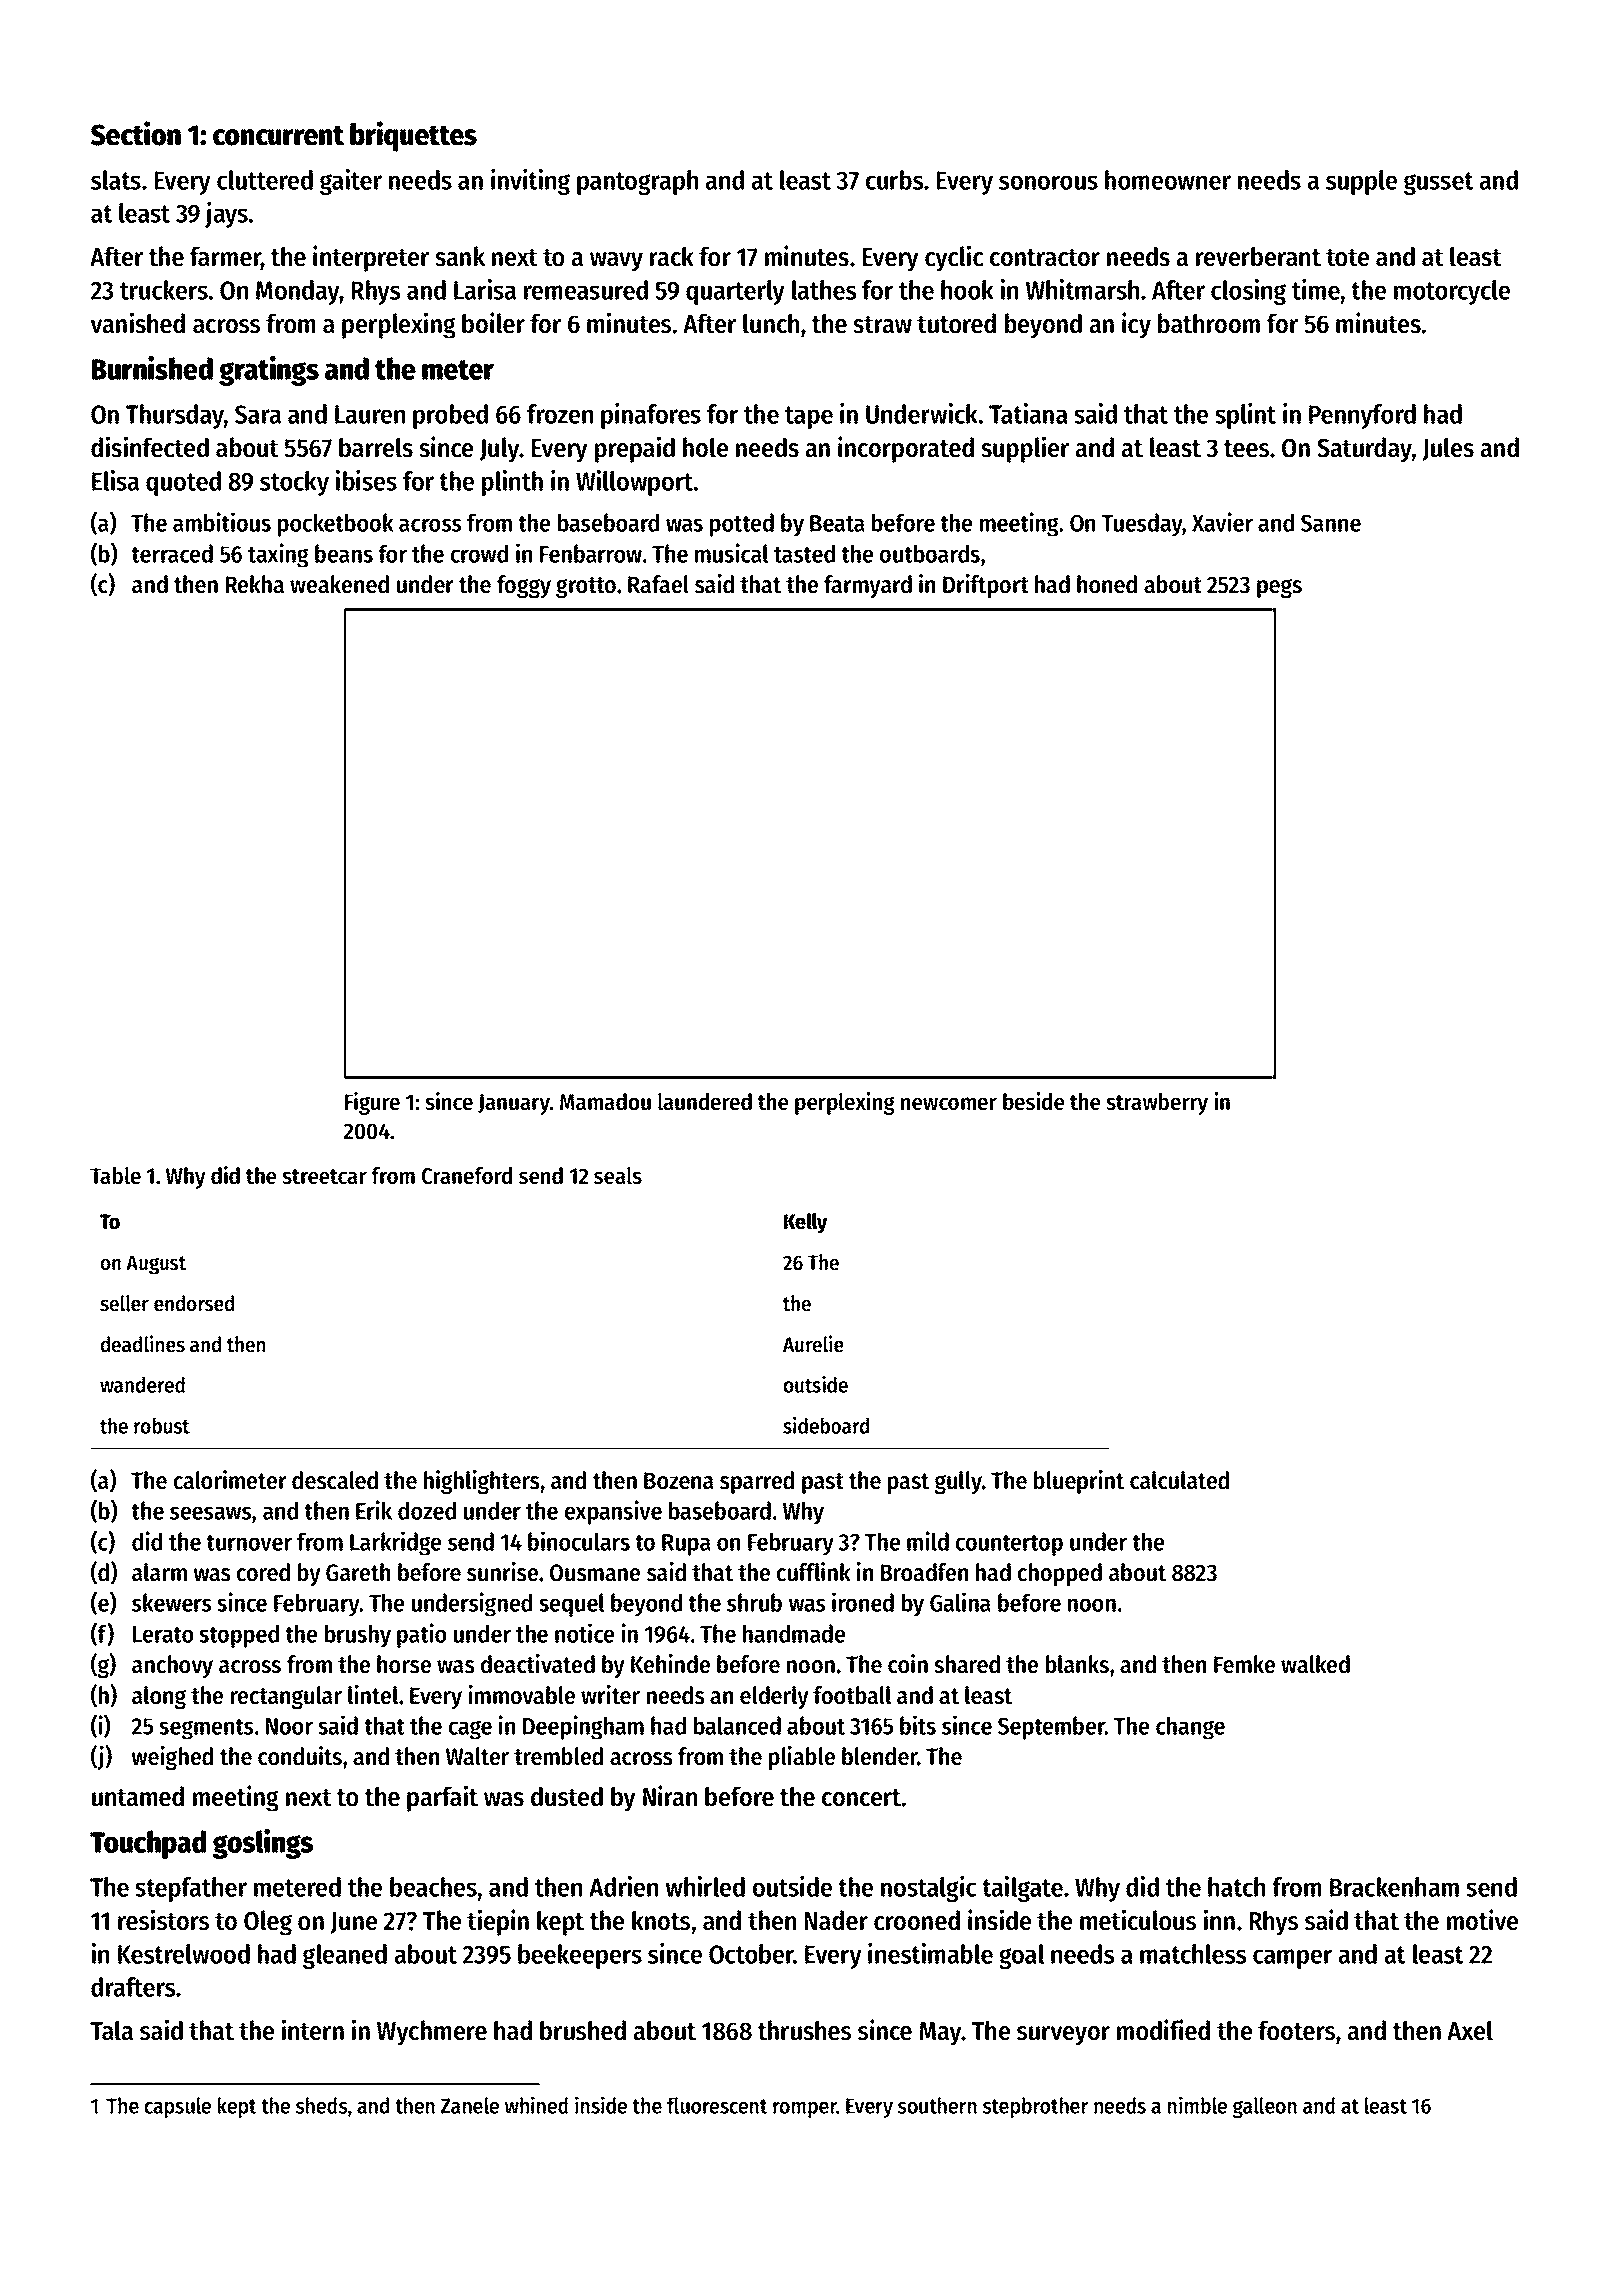 Image resolution: width=1620 pixels, height=2292 pixels. Describe the element at coordinates (1077, 1664) in the screenshot. I see `blanks` at that location.
